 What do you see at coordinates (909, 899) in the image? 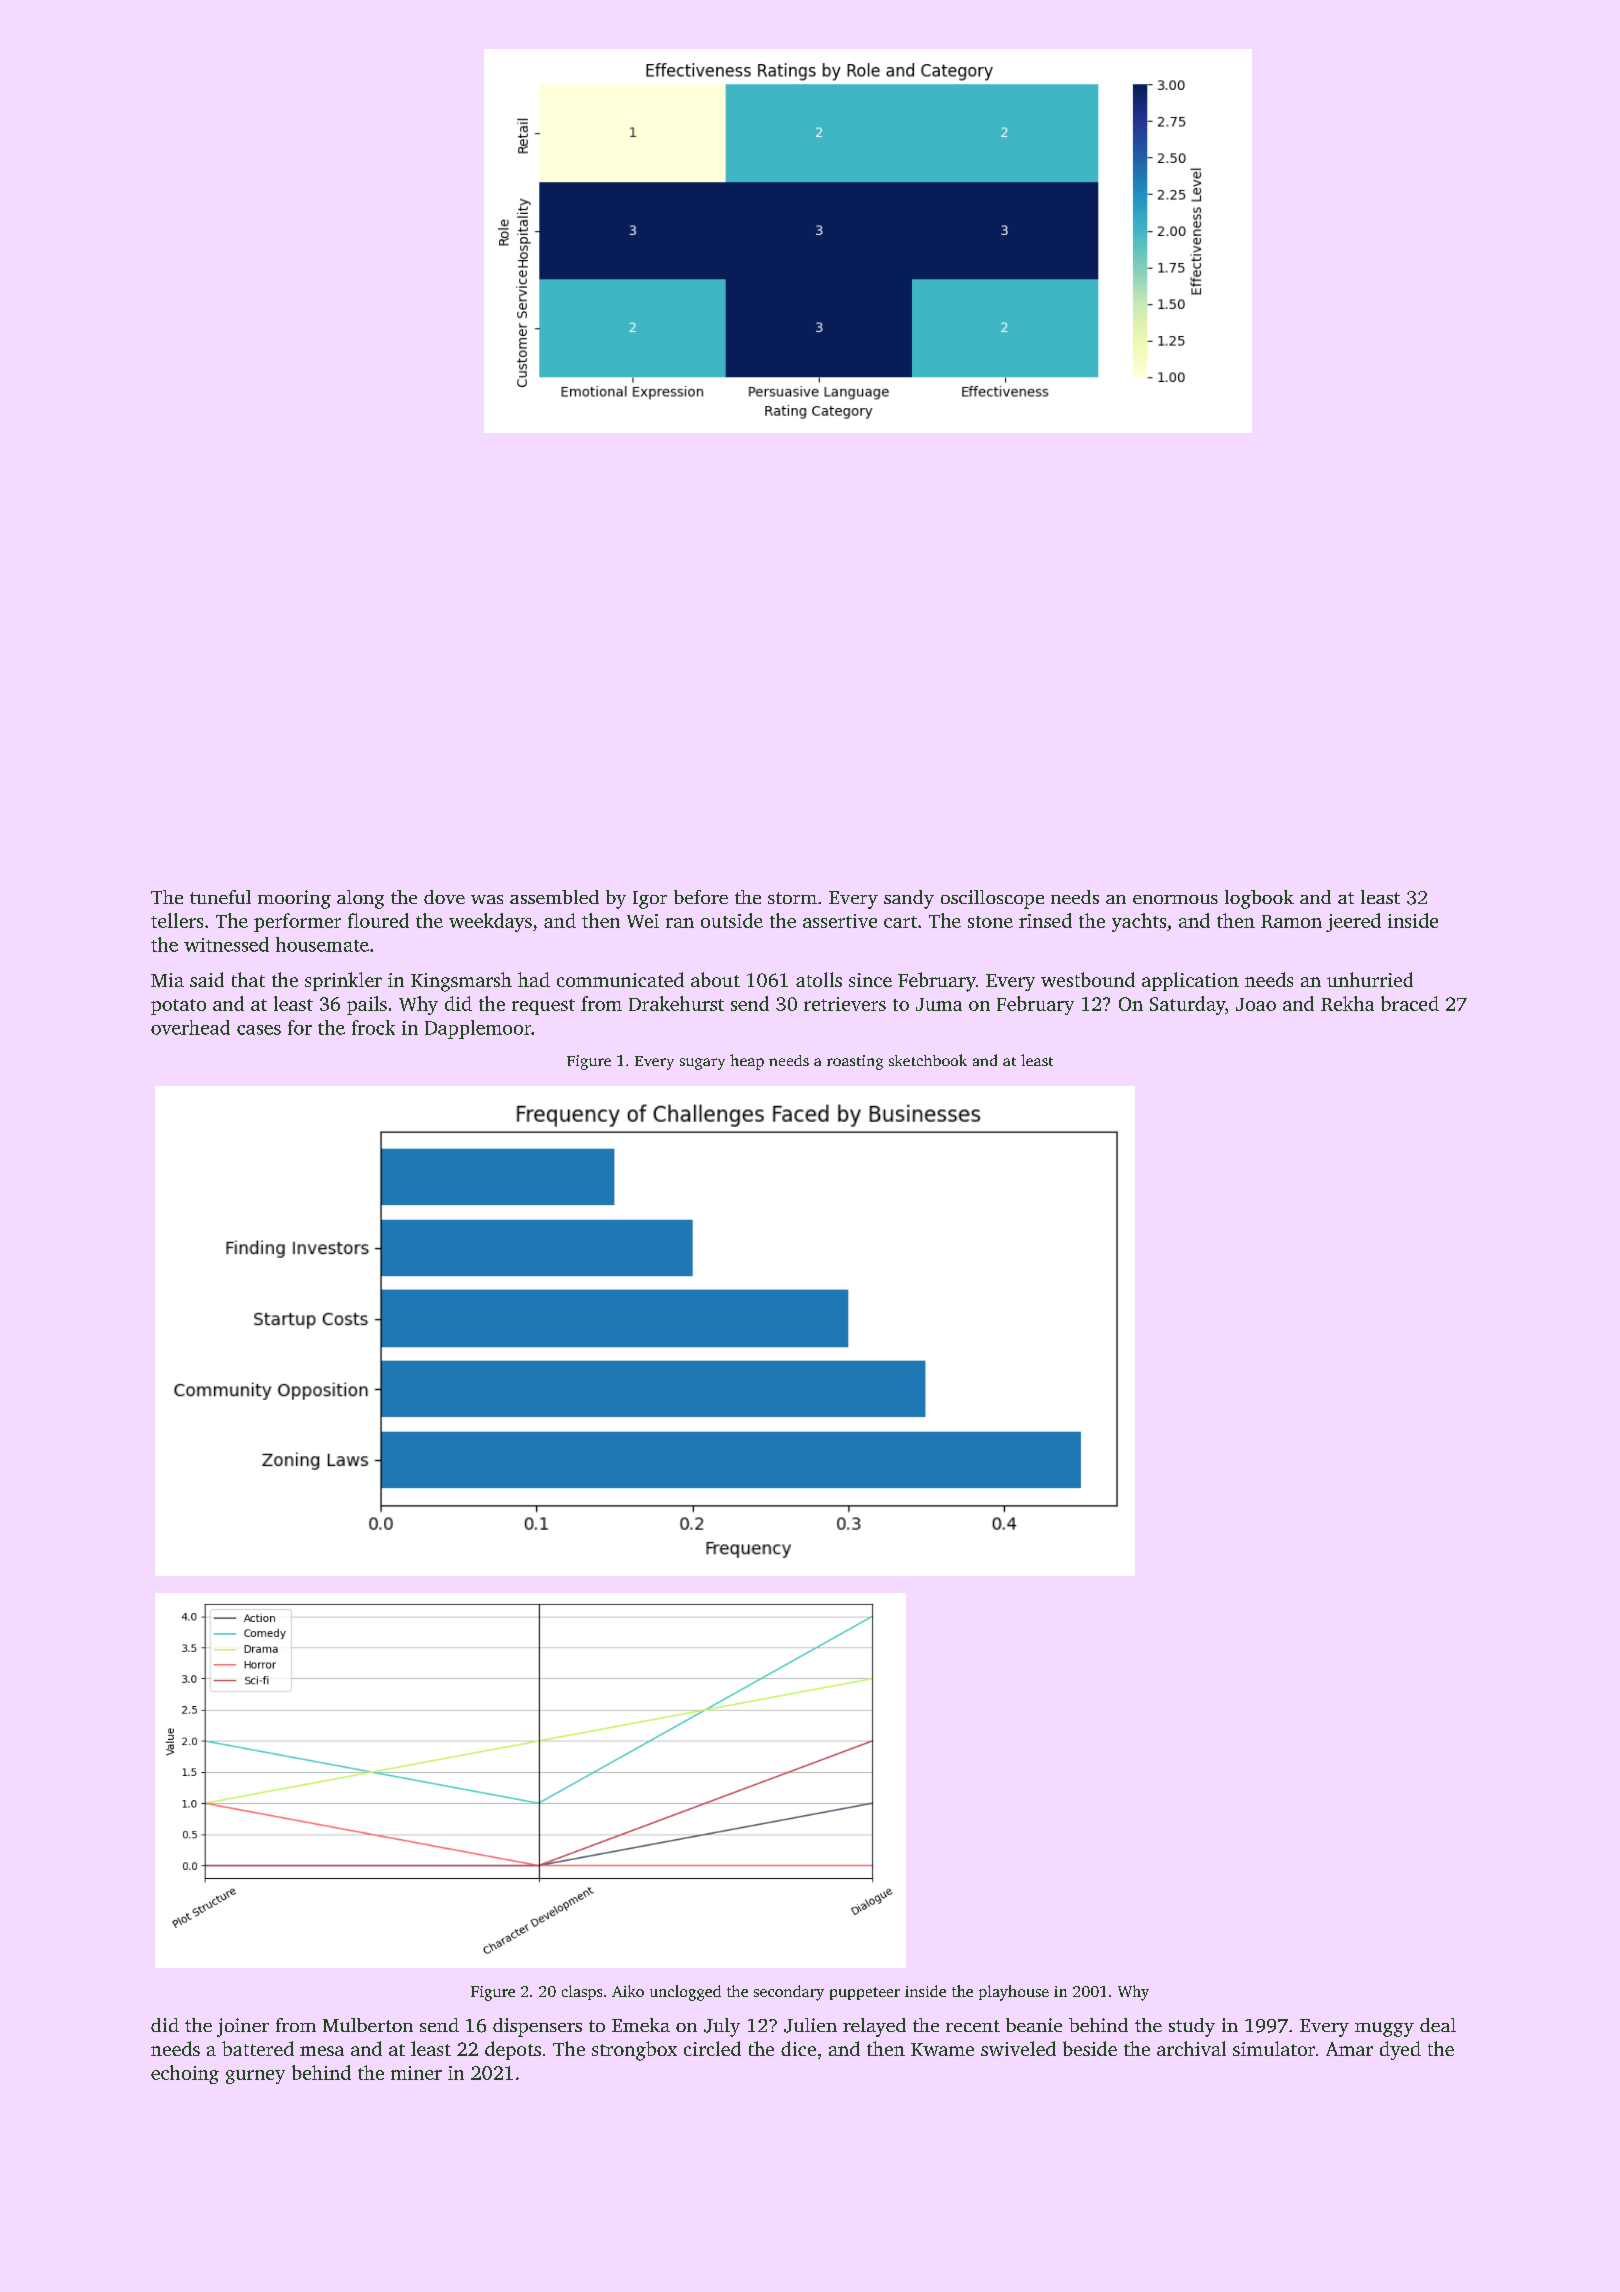
I see `sandy` at bounding box center [909, 899].
